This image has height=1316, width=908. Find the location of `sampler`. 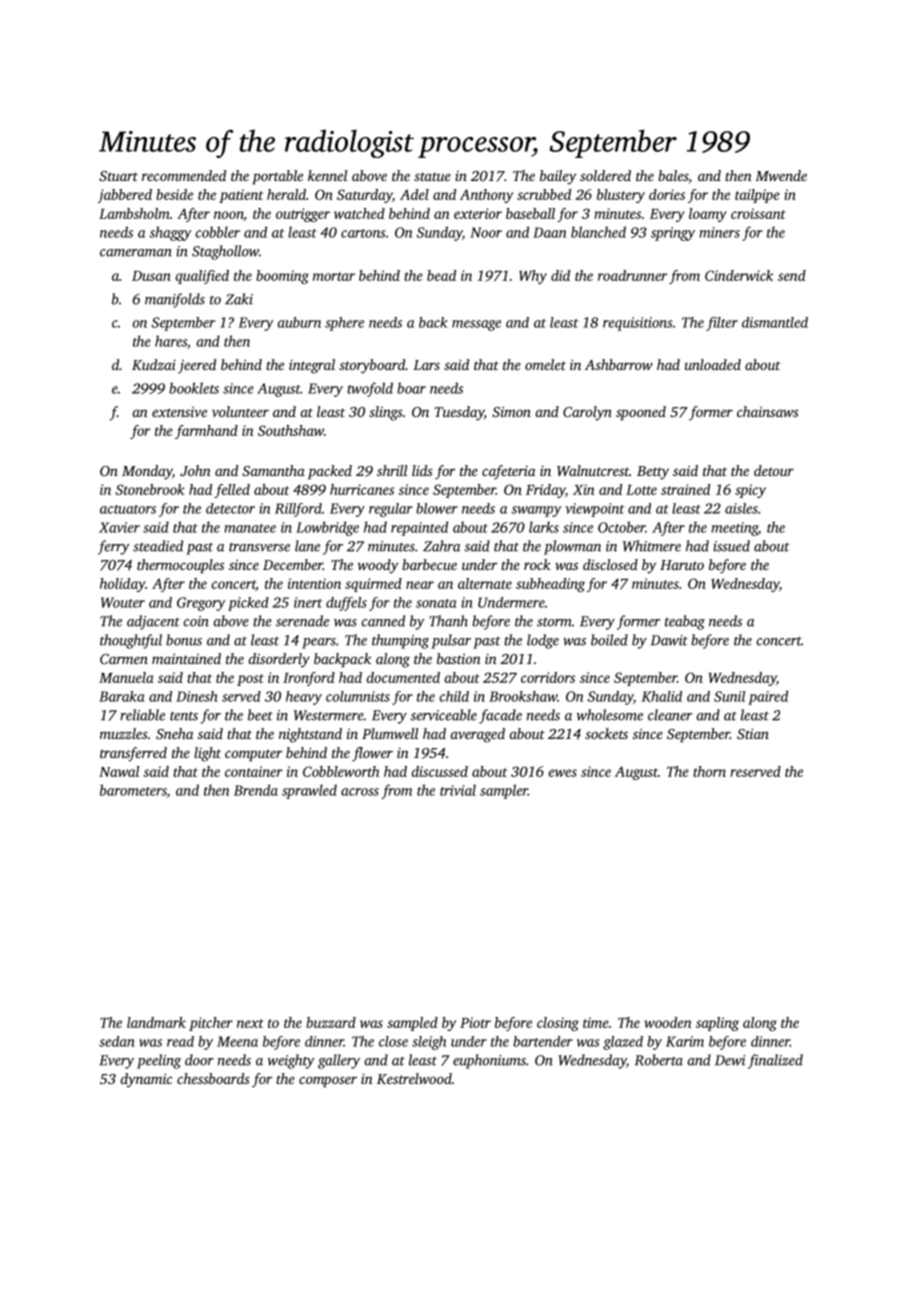

sampler is located at coordinates (504, 791).
